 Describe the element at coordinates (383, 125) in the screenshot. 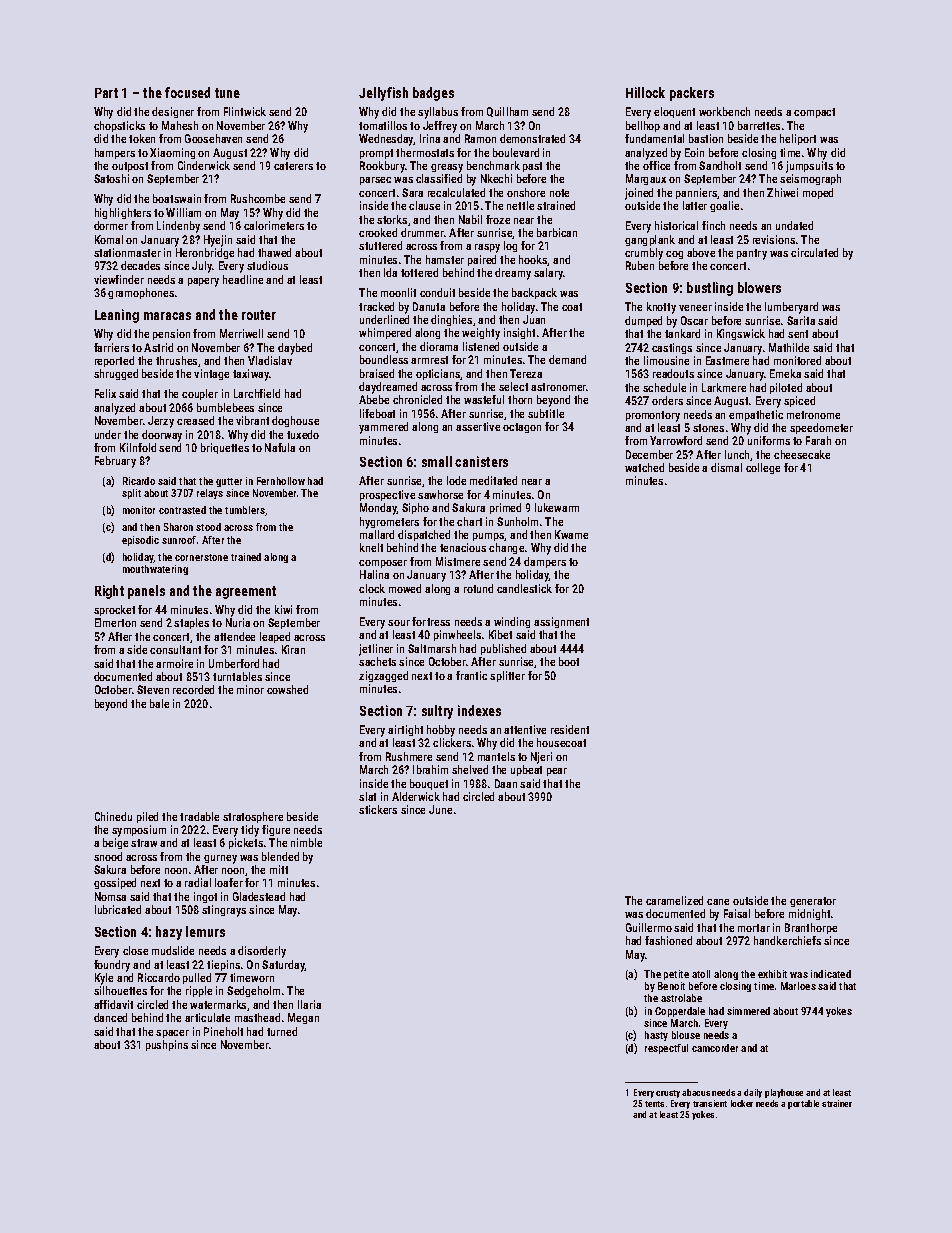

I see `tomatillos` at that location.
